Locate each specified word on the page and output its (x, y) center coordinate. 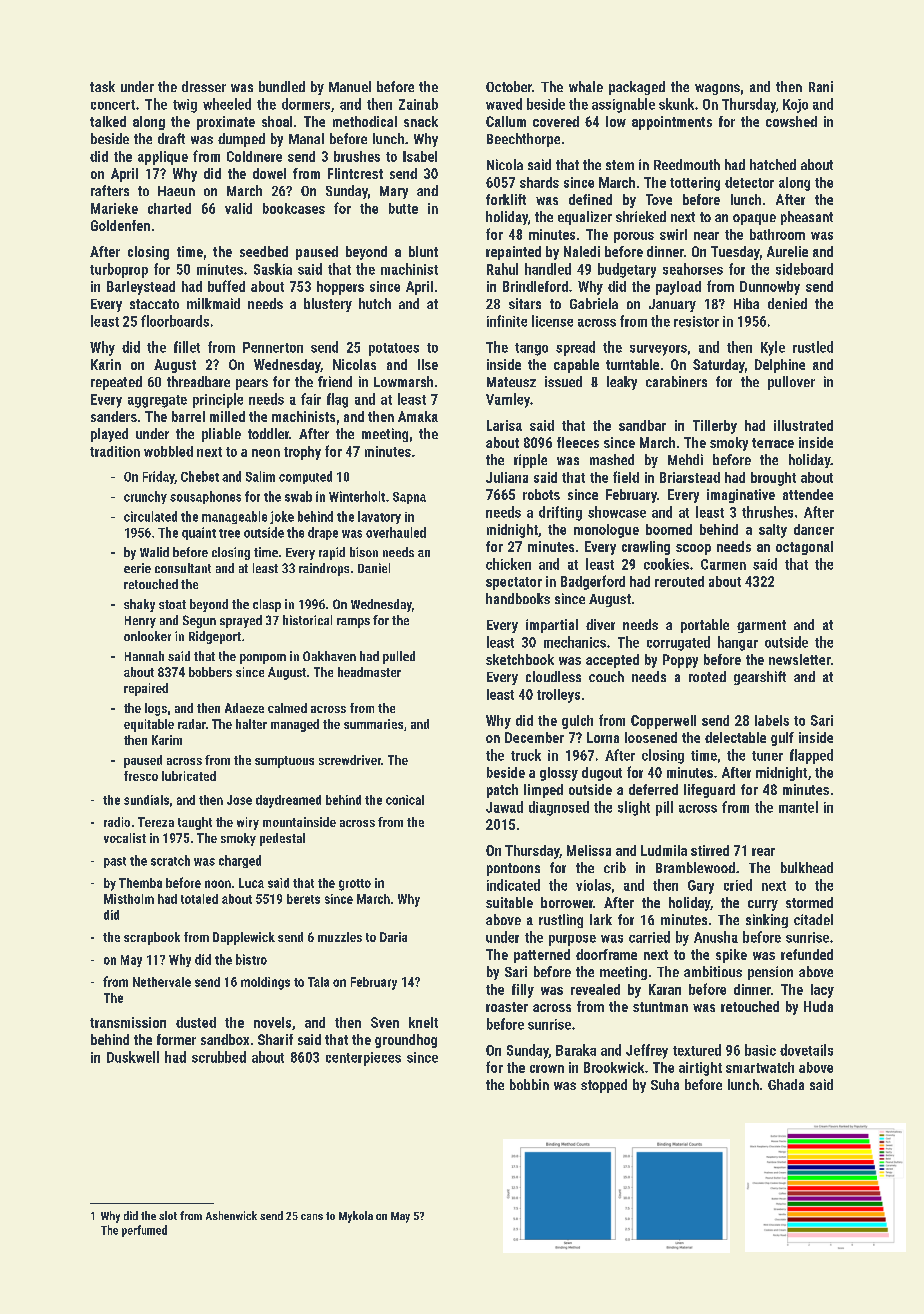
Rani (821, 86)
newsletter (800, 659)
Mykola (356, 1217)
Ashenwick (231, 1215)
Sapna (409, 498)
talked (108, 121)
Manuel (350, 86)
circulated (150, 516)
